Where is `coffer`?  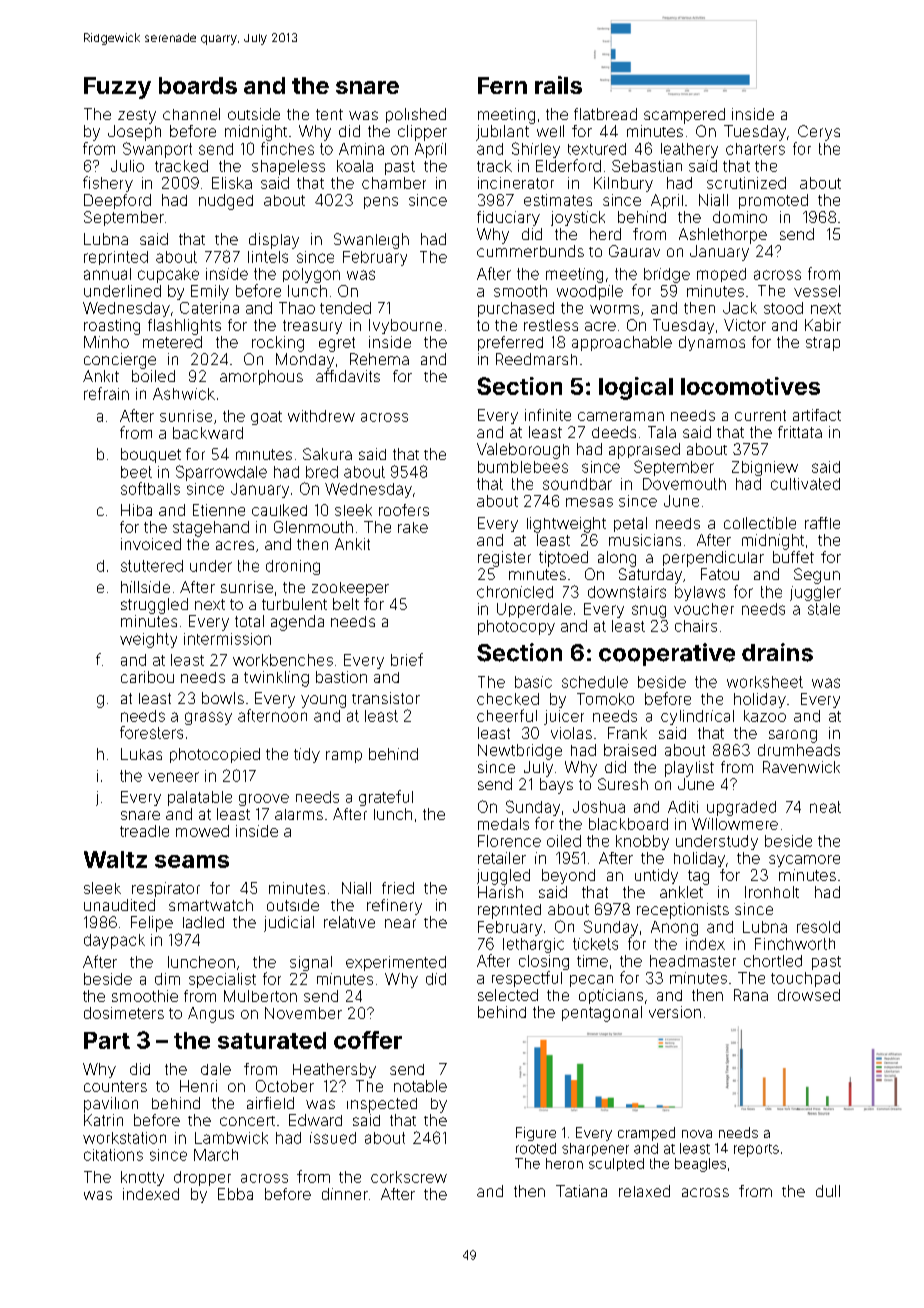
coffer is located at coordinates (368, 1040).
